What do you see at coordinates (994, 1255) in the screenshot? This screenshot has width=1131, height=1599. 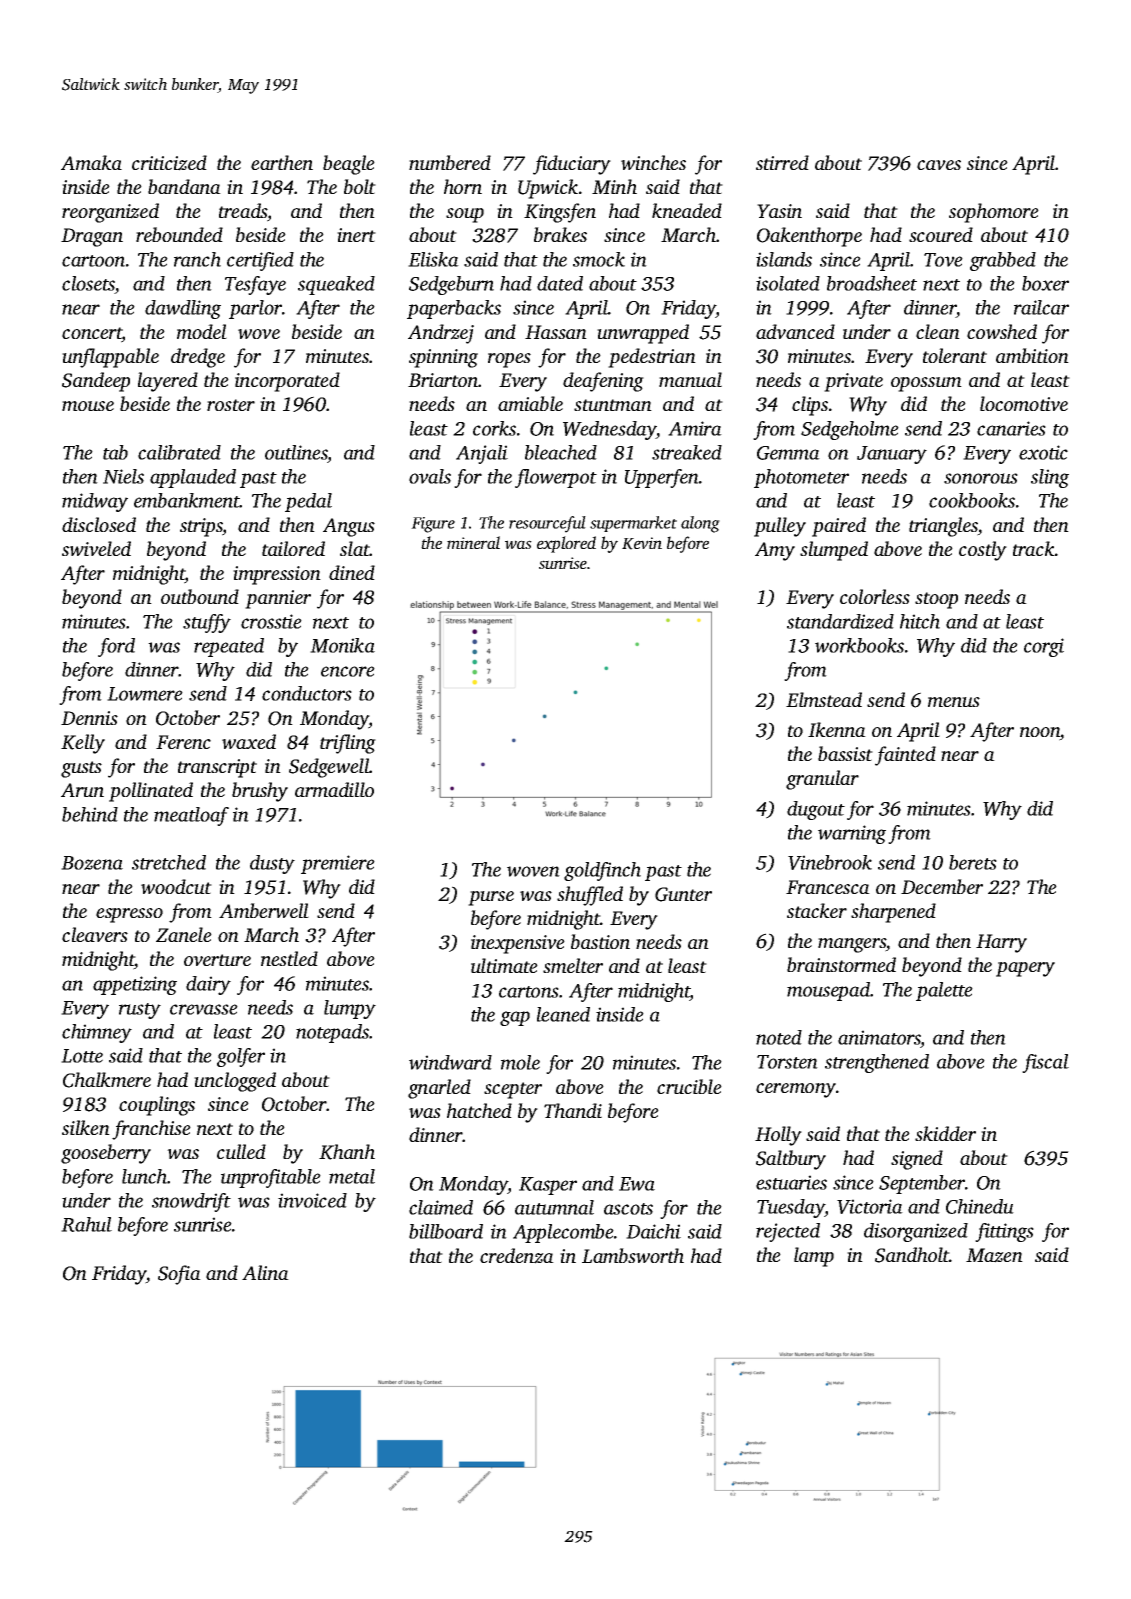 I see `Mazen` at bounding box center [994, 1255].
